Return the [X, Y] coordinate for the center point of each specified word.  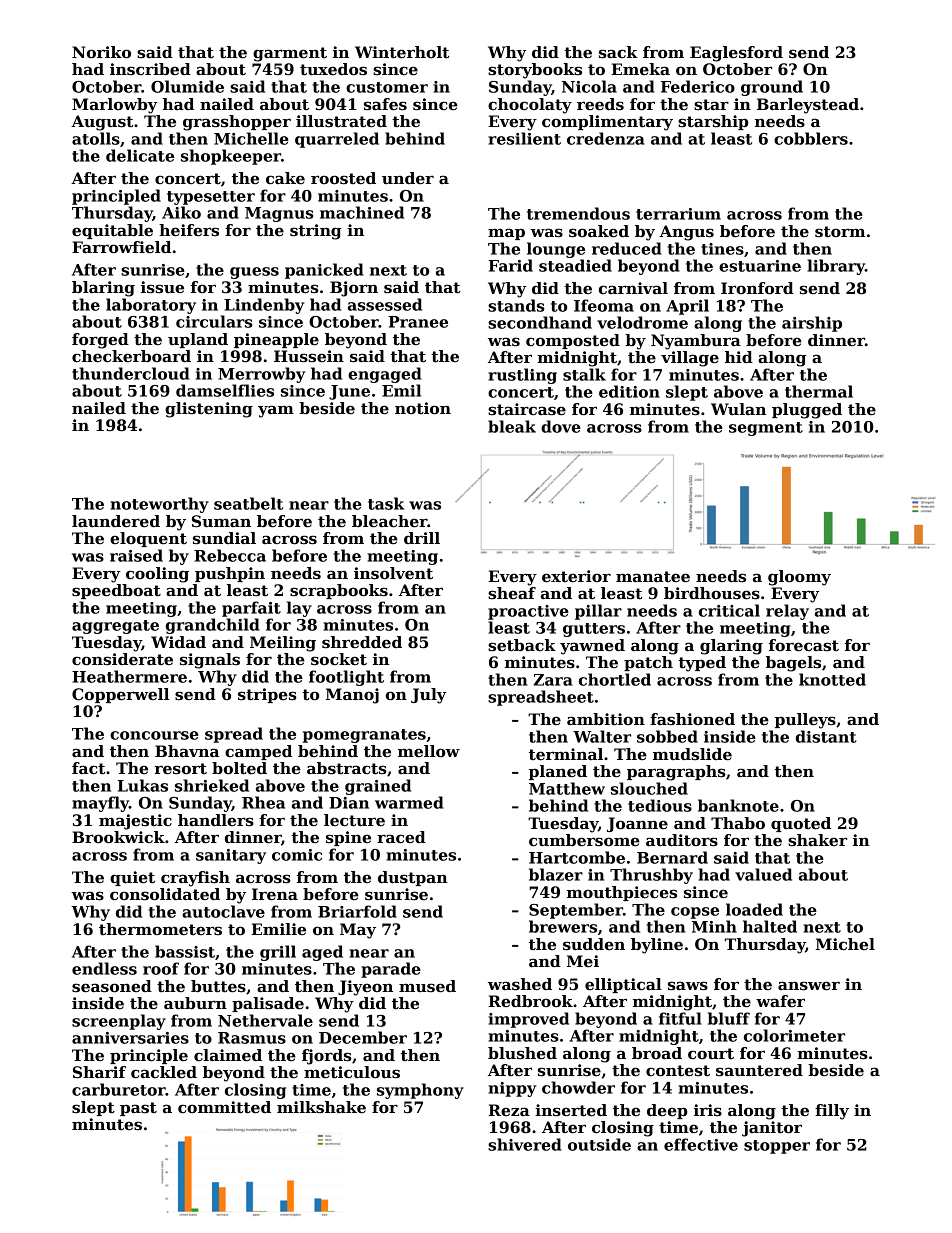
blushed [522, 1053]
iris [708, 1110]
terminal [566, 754]
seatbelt [248, 503]
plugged [807, 411]
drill [422, 538]
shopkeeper [231, 157]
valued [763, 874]
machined [362, 212]
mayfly [100, 804]
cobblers [811, 138]
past [138, 1109]
